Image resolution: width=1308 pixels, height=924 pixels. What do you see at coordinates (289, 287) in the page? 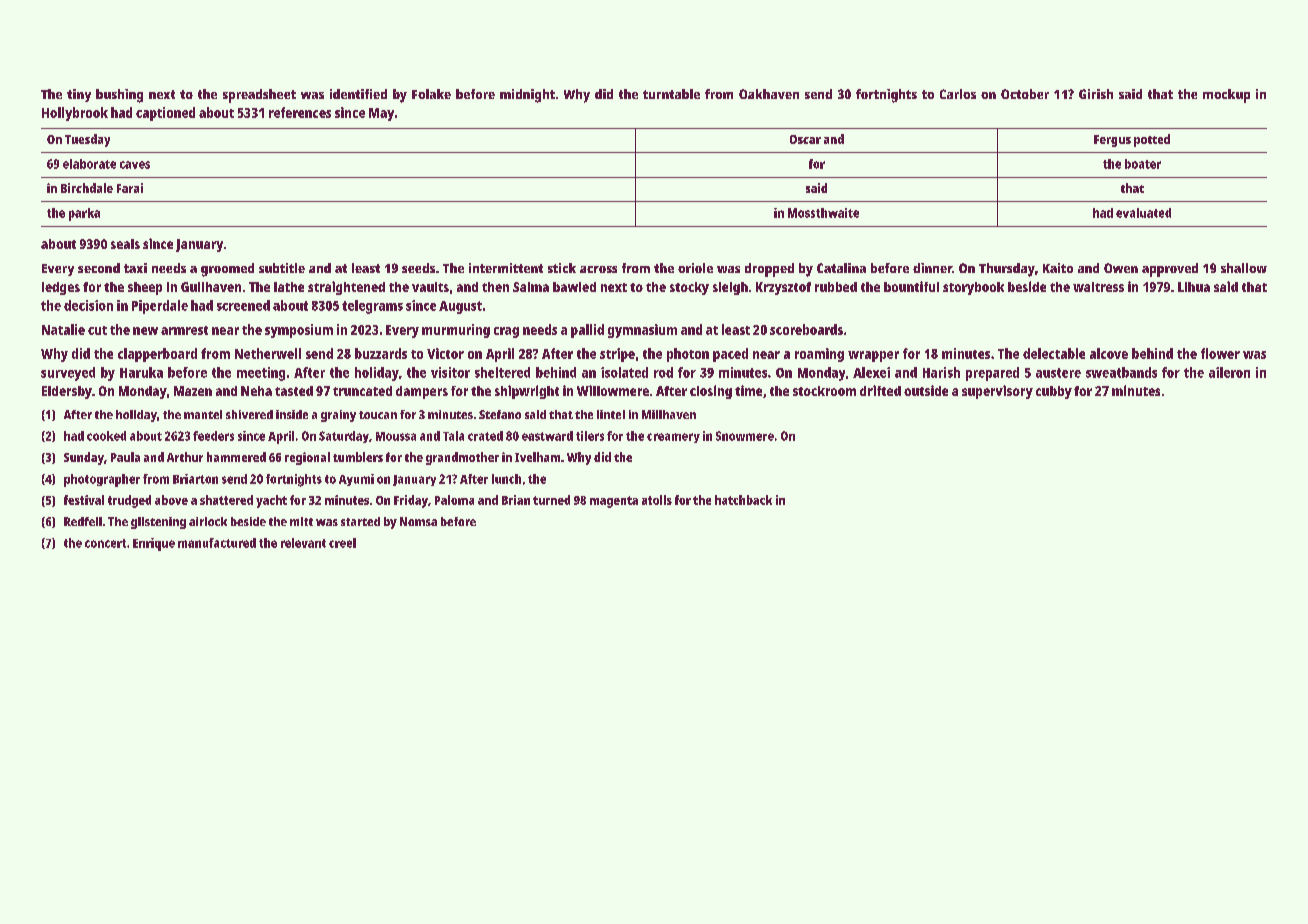
I see `lathe` at bounding box center [289, 287].
